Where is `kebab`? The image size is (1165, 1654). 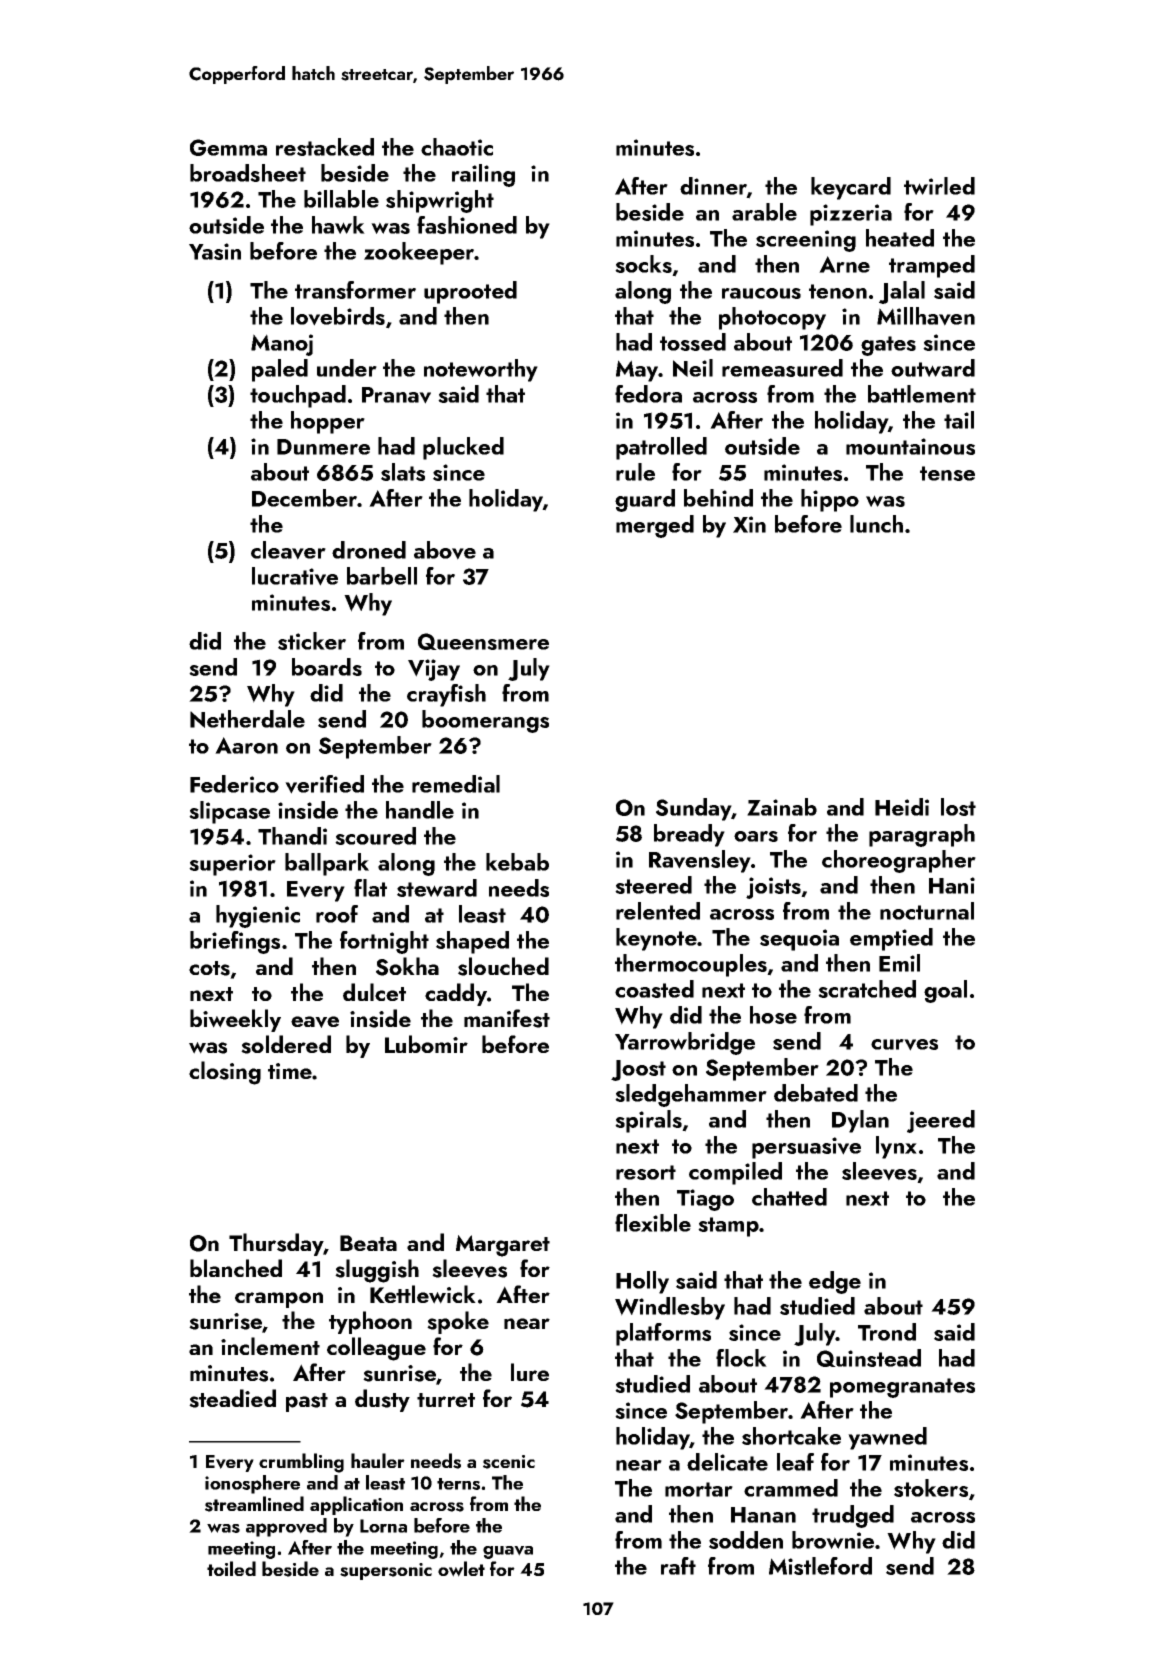 kebab is located at coordinates (517, 862).
